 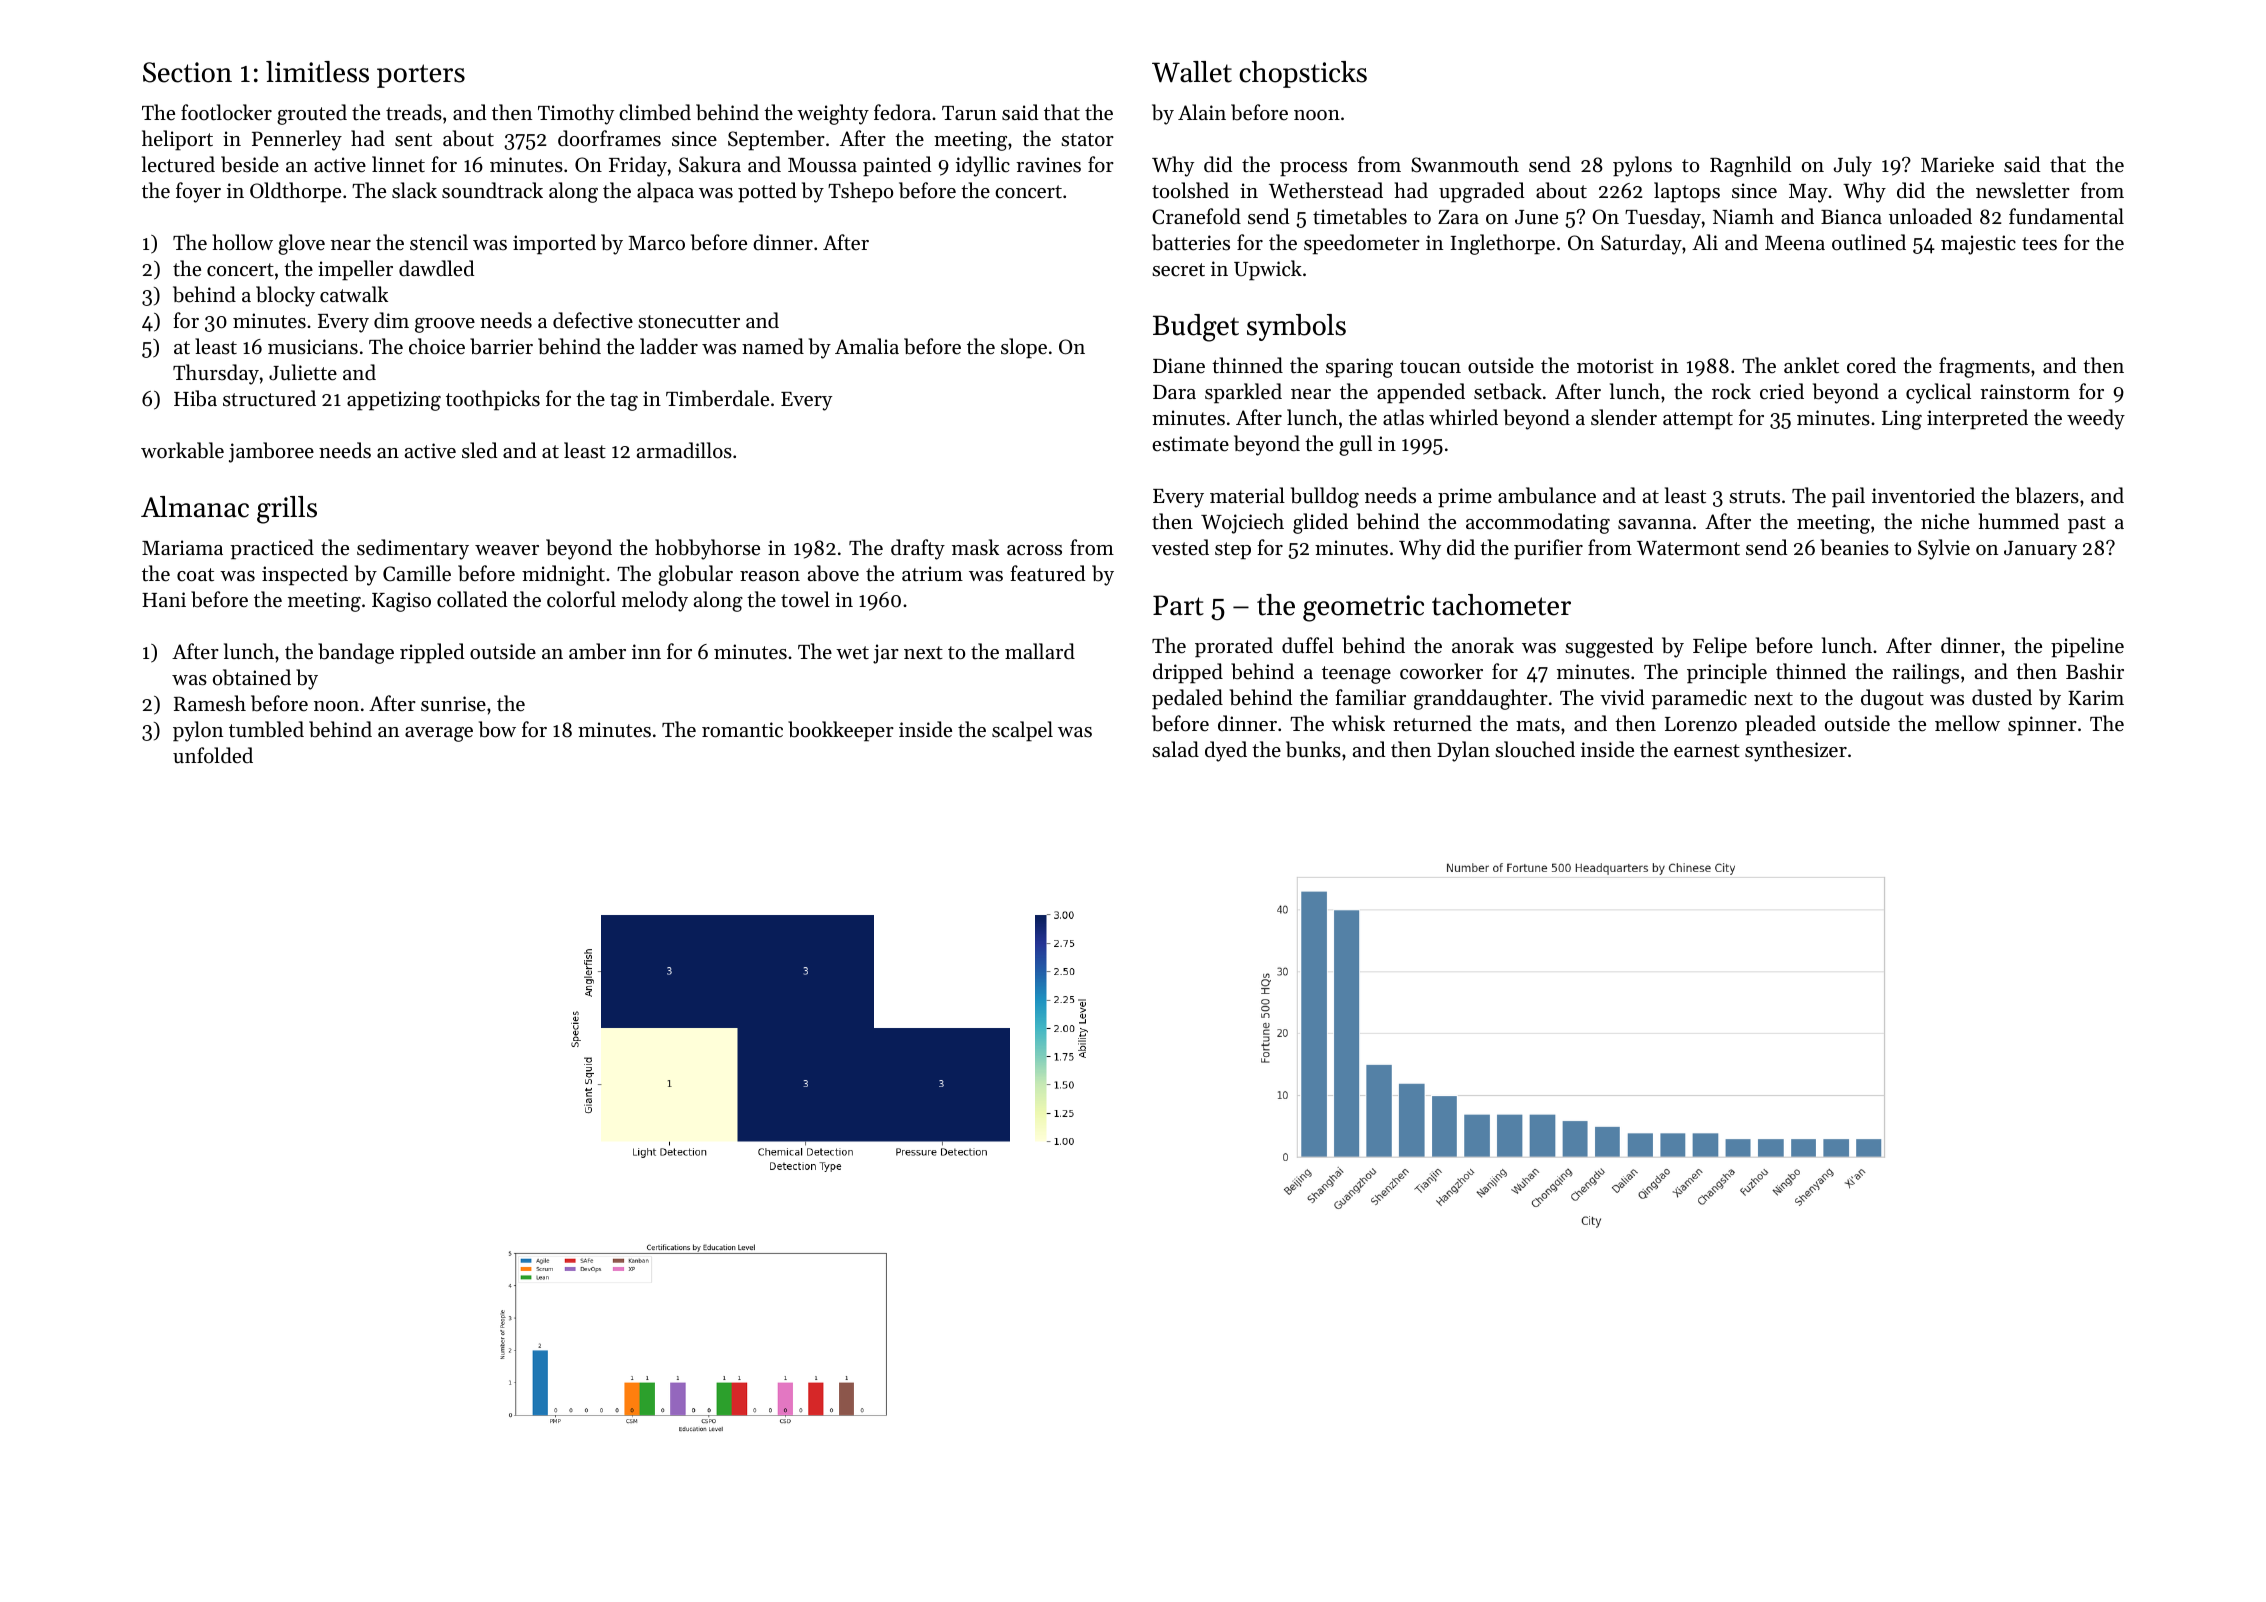 I want to click on Wallet, so click(x=1192, y=72).
